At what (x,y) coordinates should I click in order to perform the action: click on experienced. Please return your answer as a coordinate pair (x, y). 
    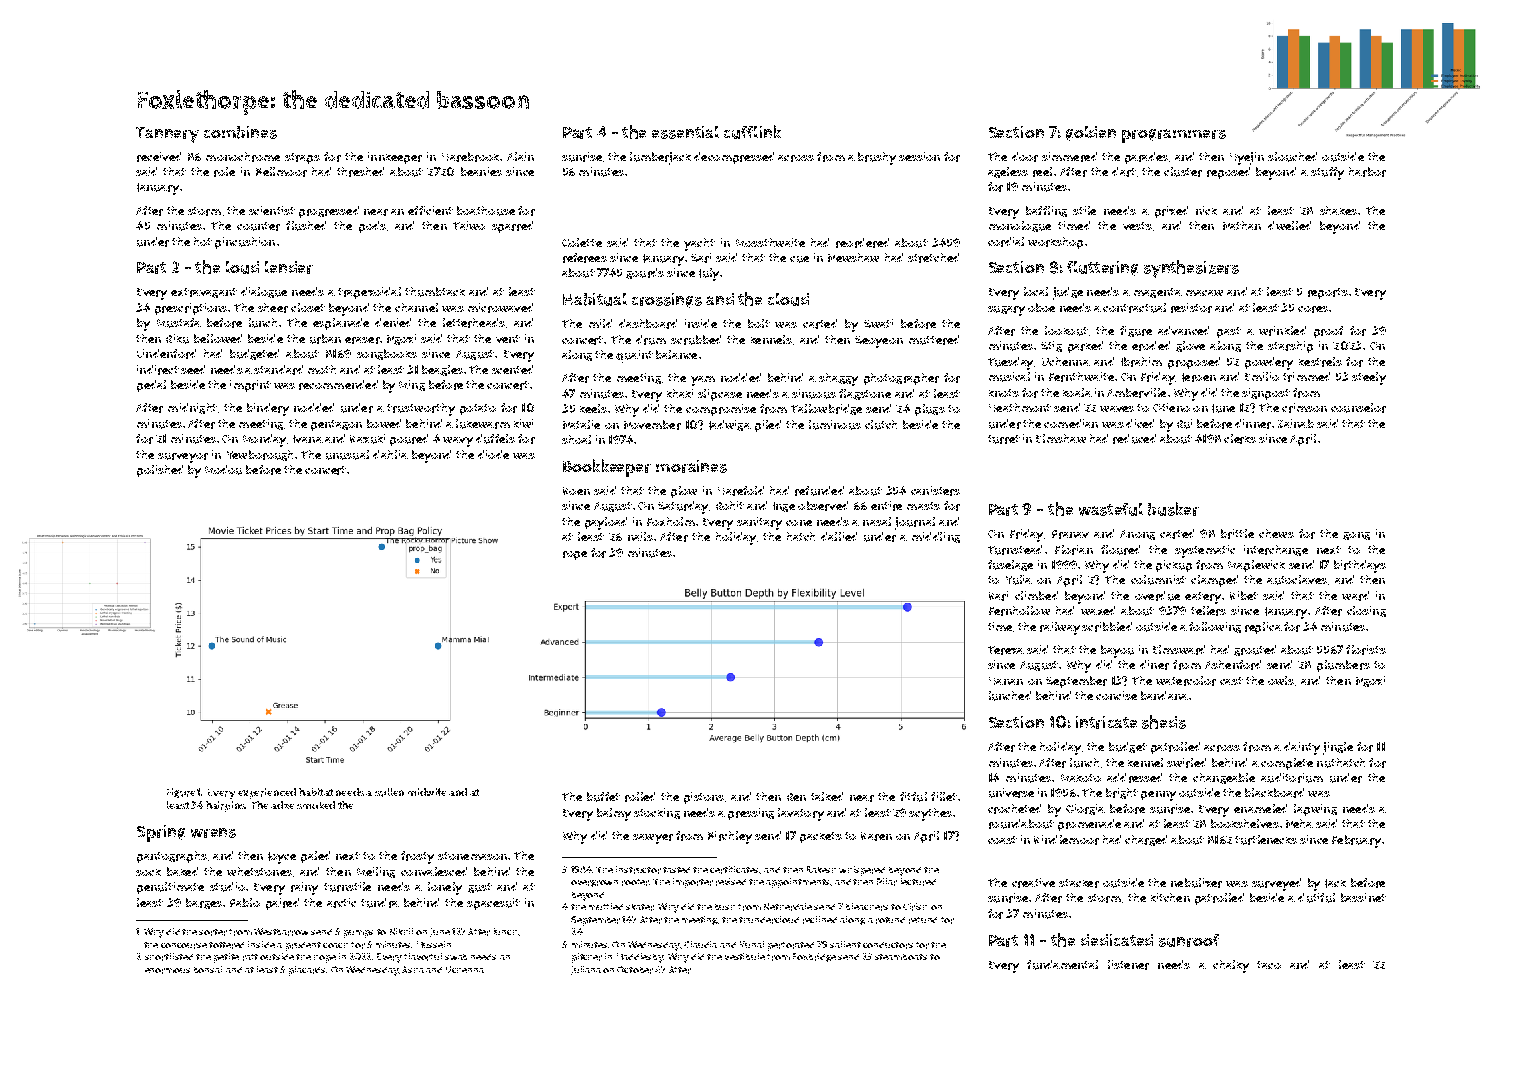
    Looking at the image, I should click on (267, 793).
